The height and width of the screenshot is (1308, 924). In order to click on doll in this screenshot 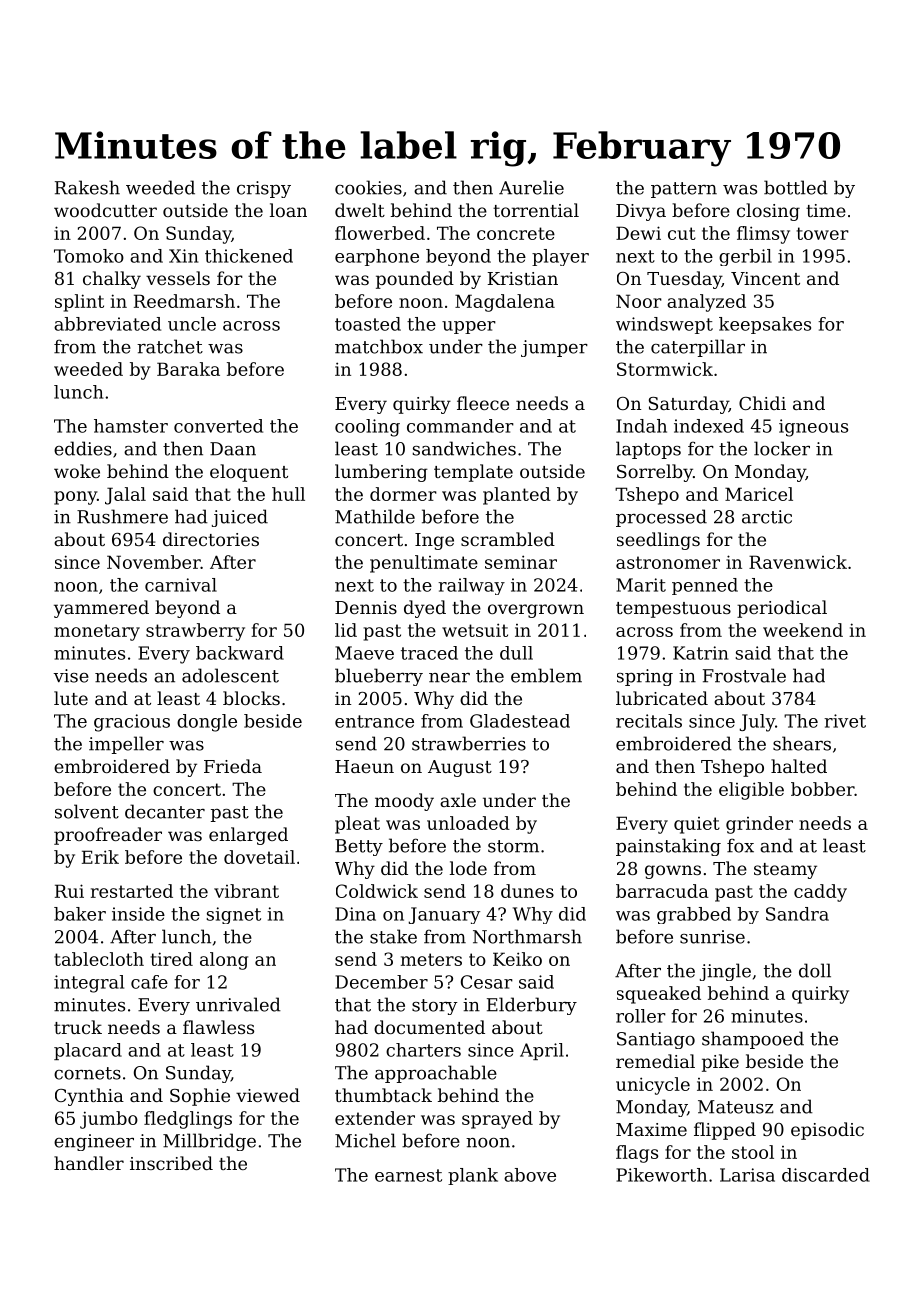, I will do `click(815, 970)`.
